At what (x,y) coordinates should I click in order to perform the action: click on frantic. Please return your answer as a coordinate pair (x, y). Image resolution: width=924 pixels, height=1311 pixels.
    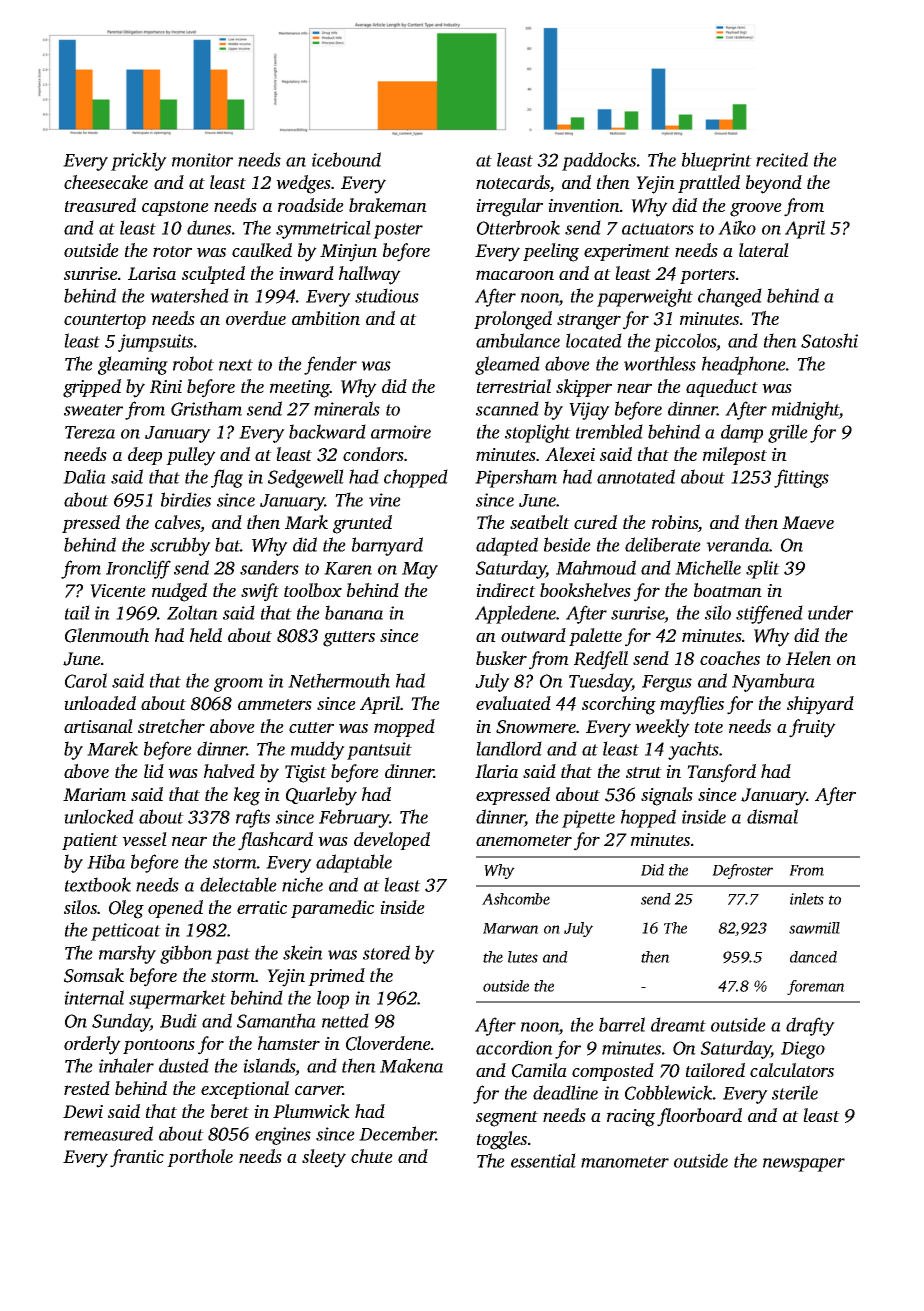
    Looking at the image, I should click on (137, 1158).
